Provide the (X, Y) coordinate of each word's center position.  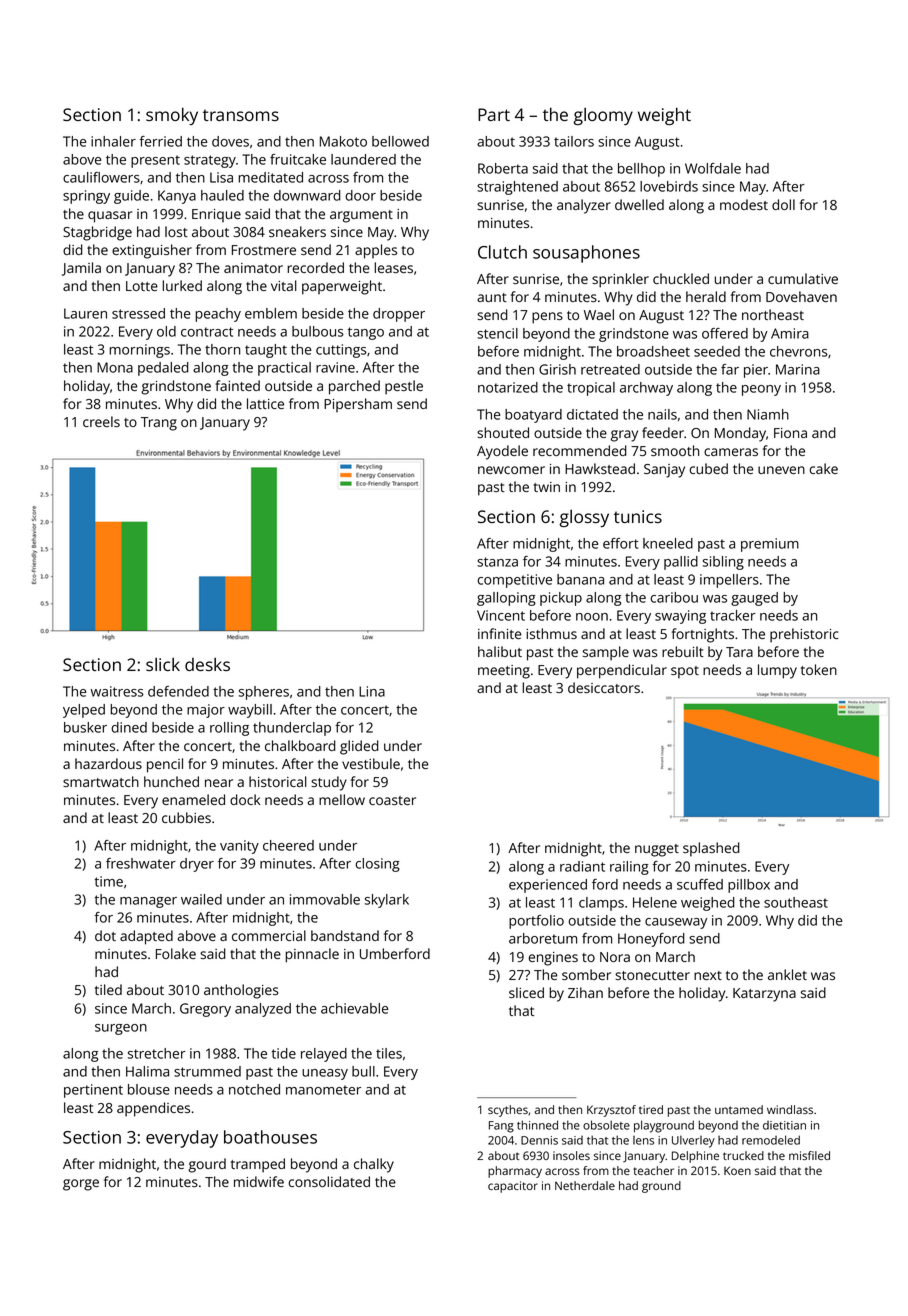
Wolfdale (713, 168)
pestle (404, 387)
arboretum (543, 938)
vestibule (371, 763)
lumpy (777, 671)
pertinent (93, 1091)
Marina (798, 369)
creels (101, 421)
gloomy (603, 116)
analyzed (263, 1010)
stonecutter (652, 975)
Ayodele (502, 452)
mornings (139, 351)
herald (706, 296)
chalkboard (300, 745)
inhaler (113, 141)
